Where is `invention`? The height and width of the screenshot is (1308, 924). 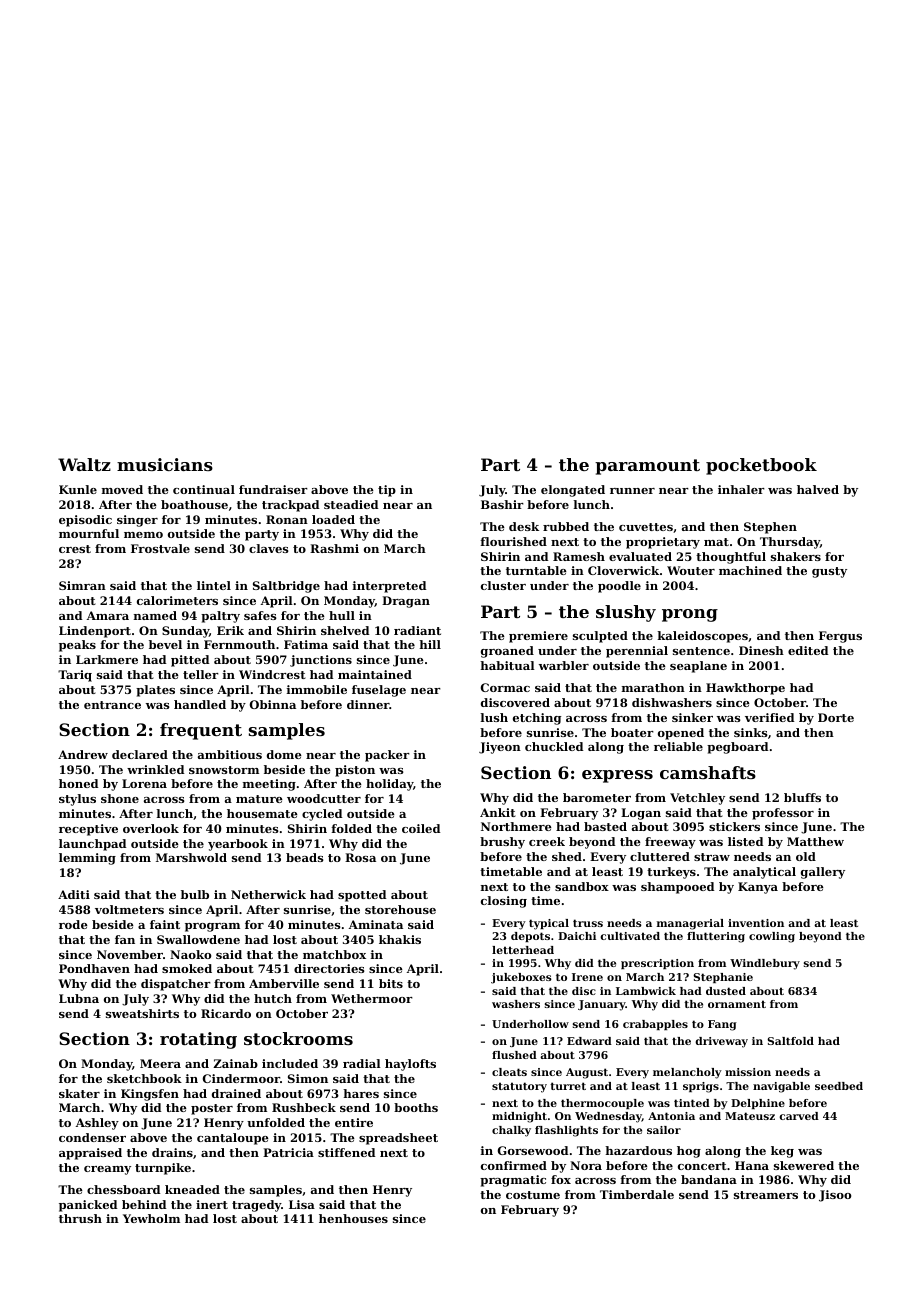 invention is located at coordinates (756, 923).
